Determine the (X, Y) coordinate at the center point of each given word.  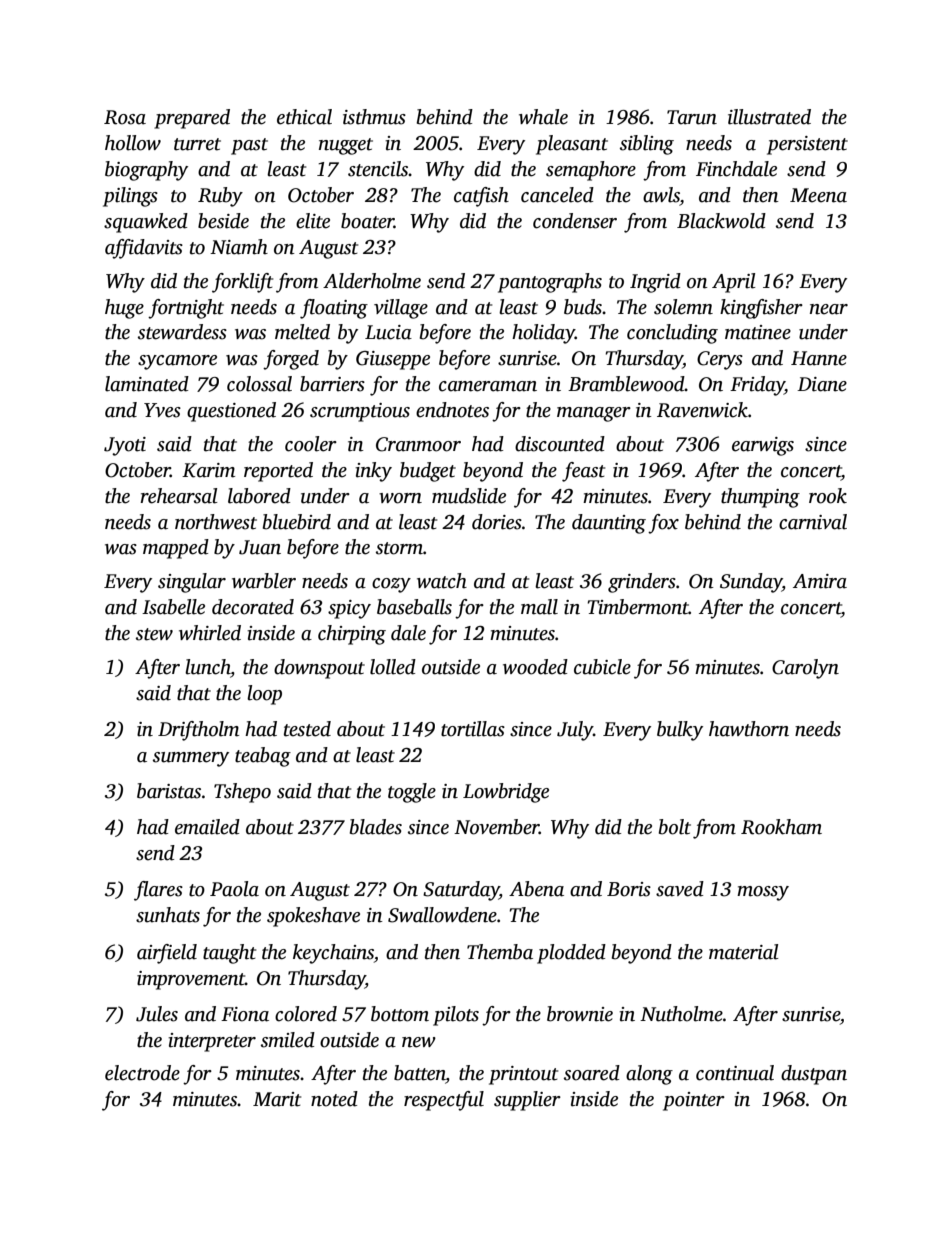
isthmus (374, 117)
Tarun (692, 117)
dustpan (814, 1075)
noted (334, 1099)
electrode (142, 1073)
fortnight (186, 309)
